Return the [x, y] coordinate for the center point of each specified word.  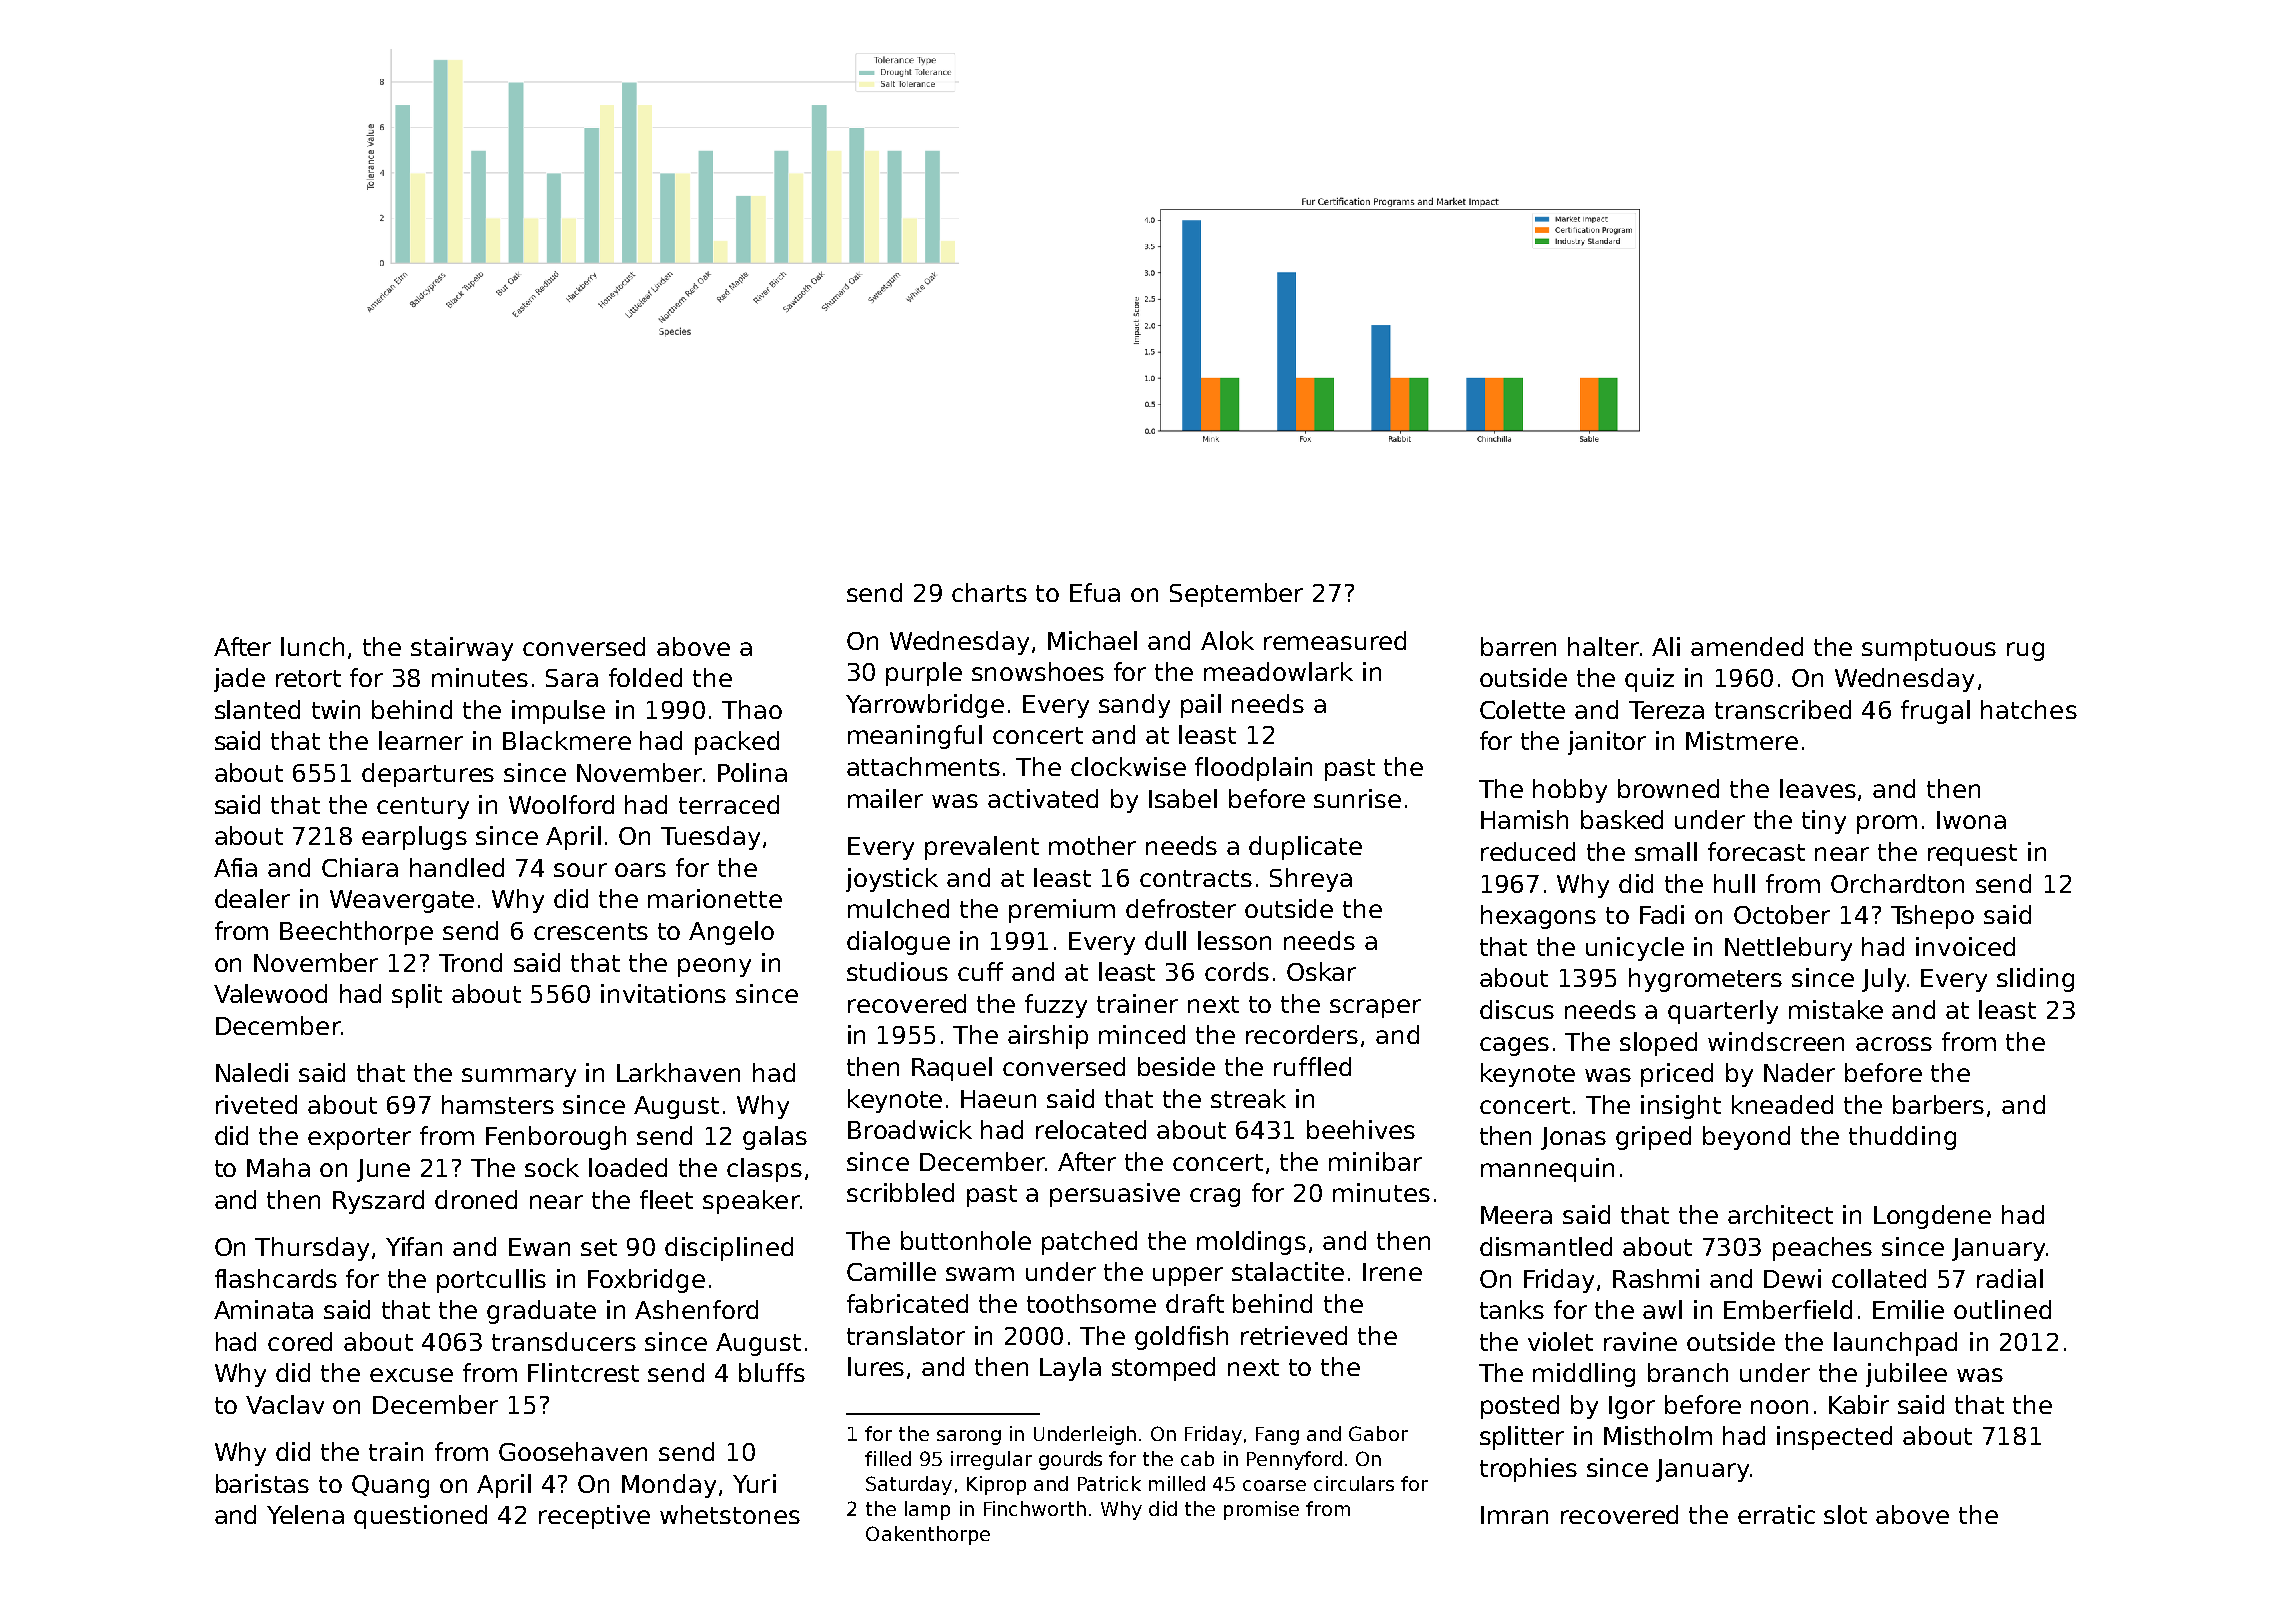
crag [1215, 1197]
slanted [257, 709]
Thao [752, 709]
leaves [1818, 788]
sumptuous [1929, 650]
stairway [462, 649]
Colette [1522, 709]
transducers [564, 1341]
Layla [1070, 1369]
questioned [420, 1517]
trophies [1528, 1470]
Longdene [1932, 1217]
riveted [256, 1104]
